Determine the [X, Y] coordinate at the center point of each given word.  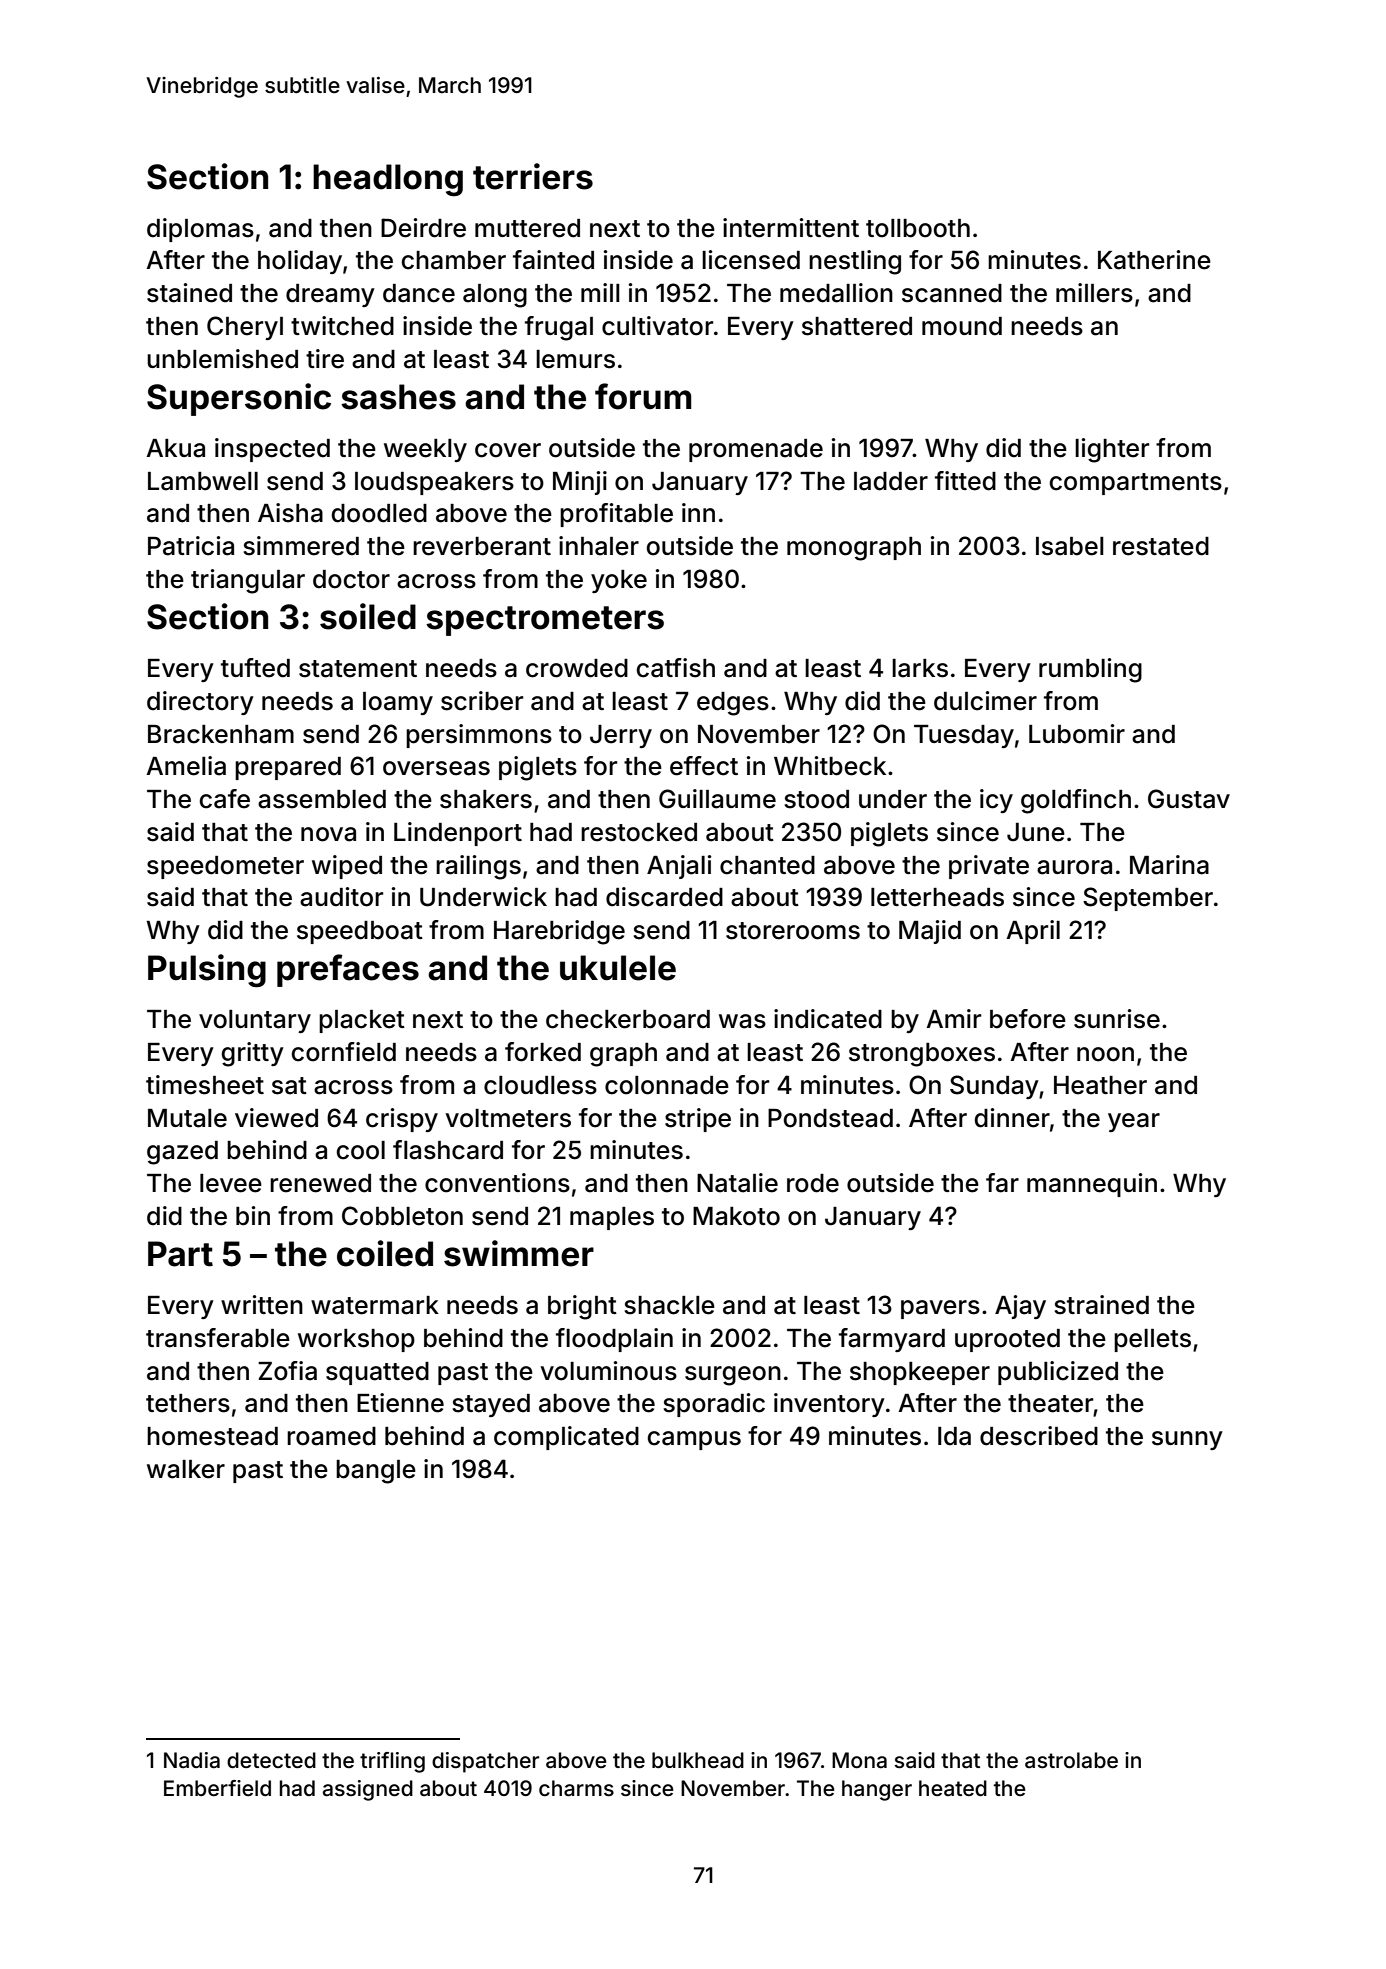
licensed [751, 260]
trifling [392, 1762]
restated [1161, 546]
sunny [1187, 1440]
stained [189, 293]
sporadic [714, 1405]
